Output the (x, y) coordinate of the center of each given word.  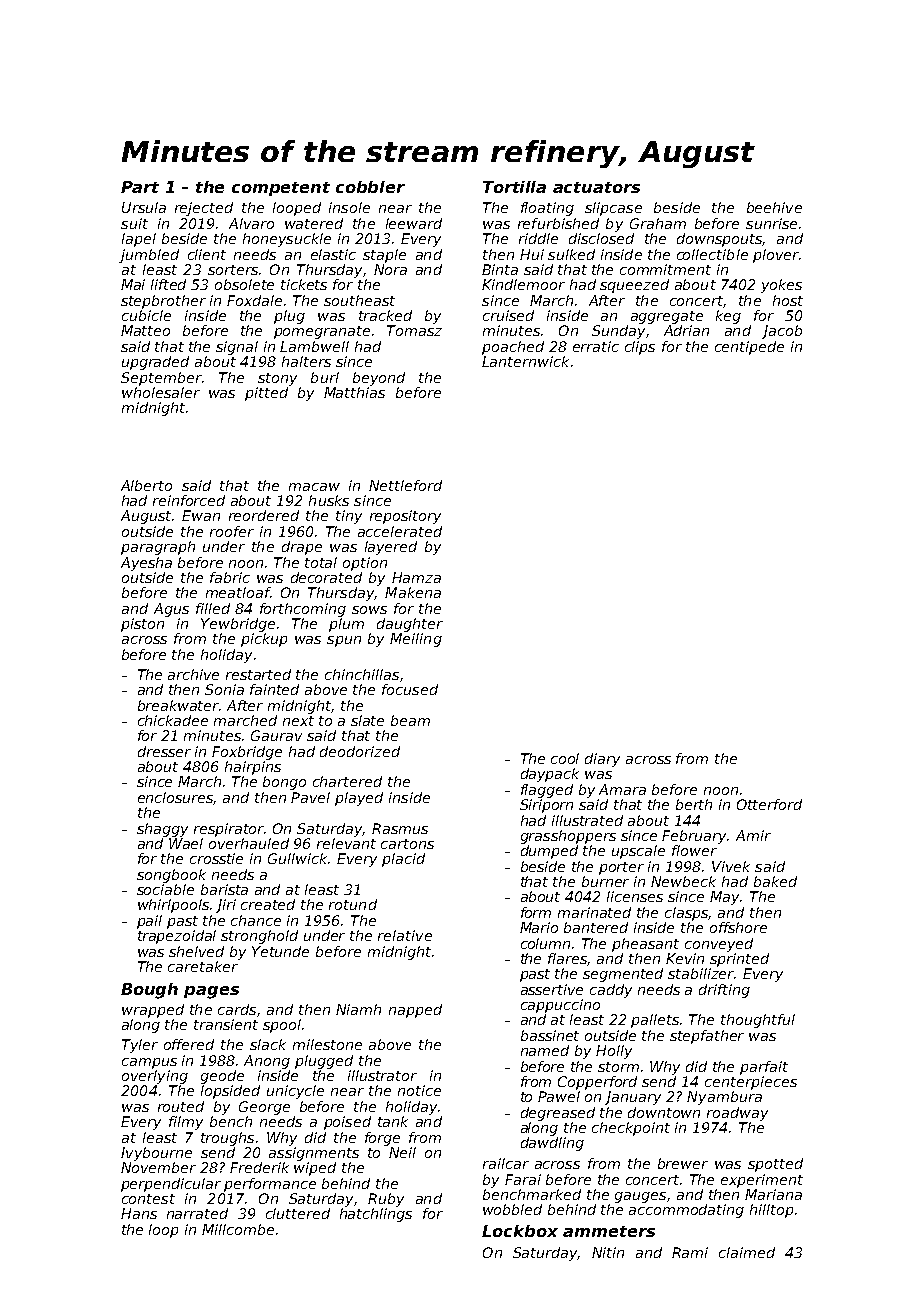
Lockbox (520, 1231)
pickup (264, 640)
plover (776, 256)
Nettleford (405, 485)
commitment (665, 269)
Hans (139, 1213)
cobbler (370, 187)
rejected (204, 209)
